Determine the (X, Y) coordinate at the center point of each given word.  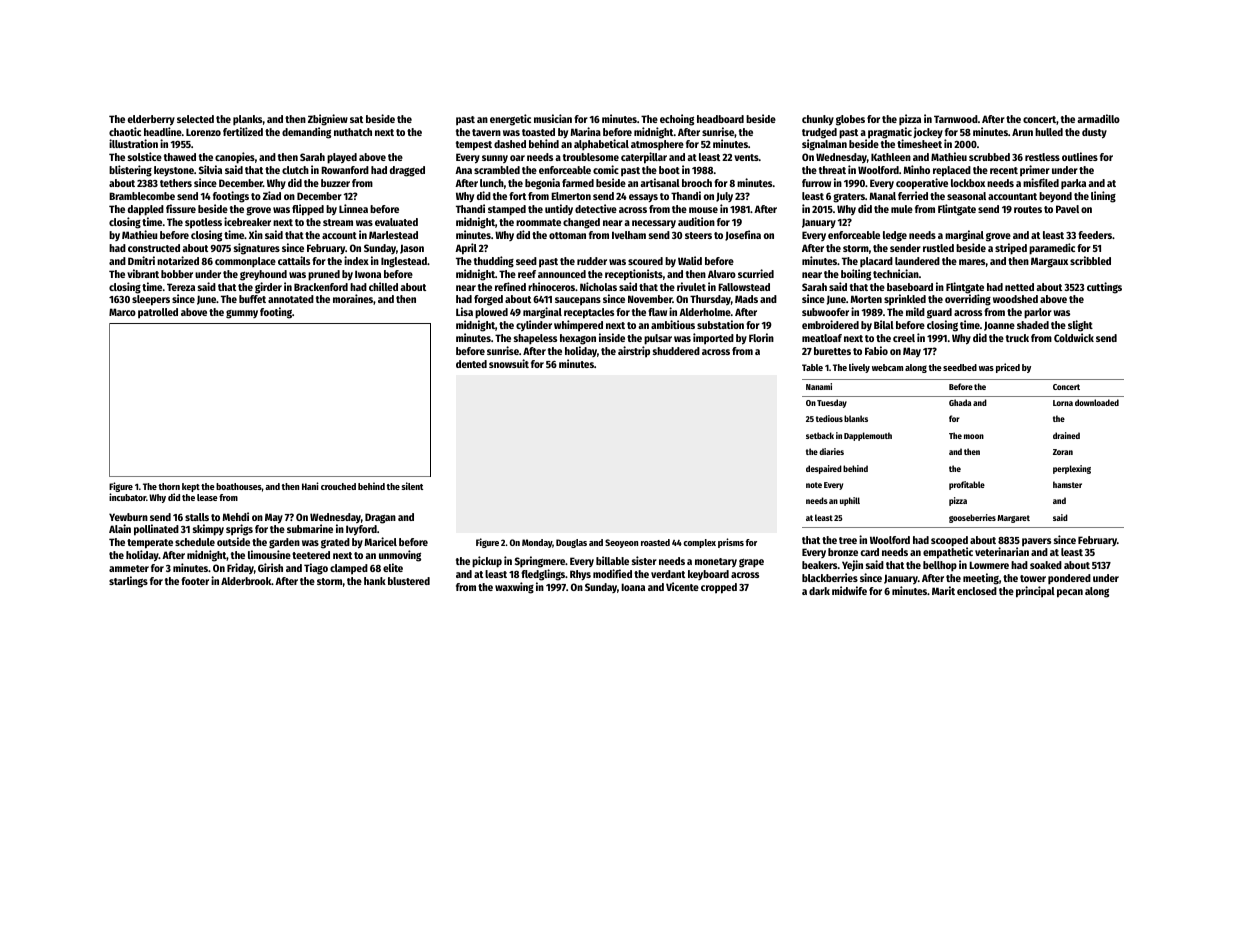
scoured (645, 261)
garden (284, 543)
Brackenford (321, 287)
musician (553, 118)
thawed (180, 157)
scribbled (1090, 260)
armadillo (1098, 118)
